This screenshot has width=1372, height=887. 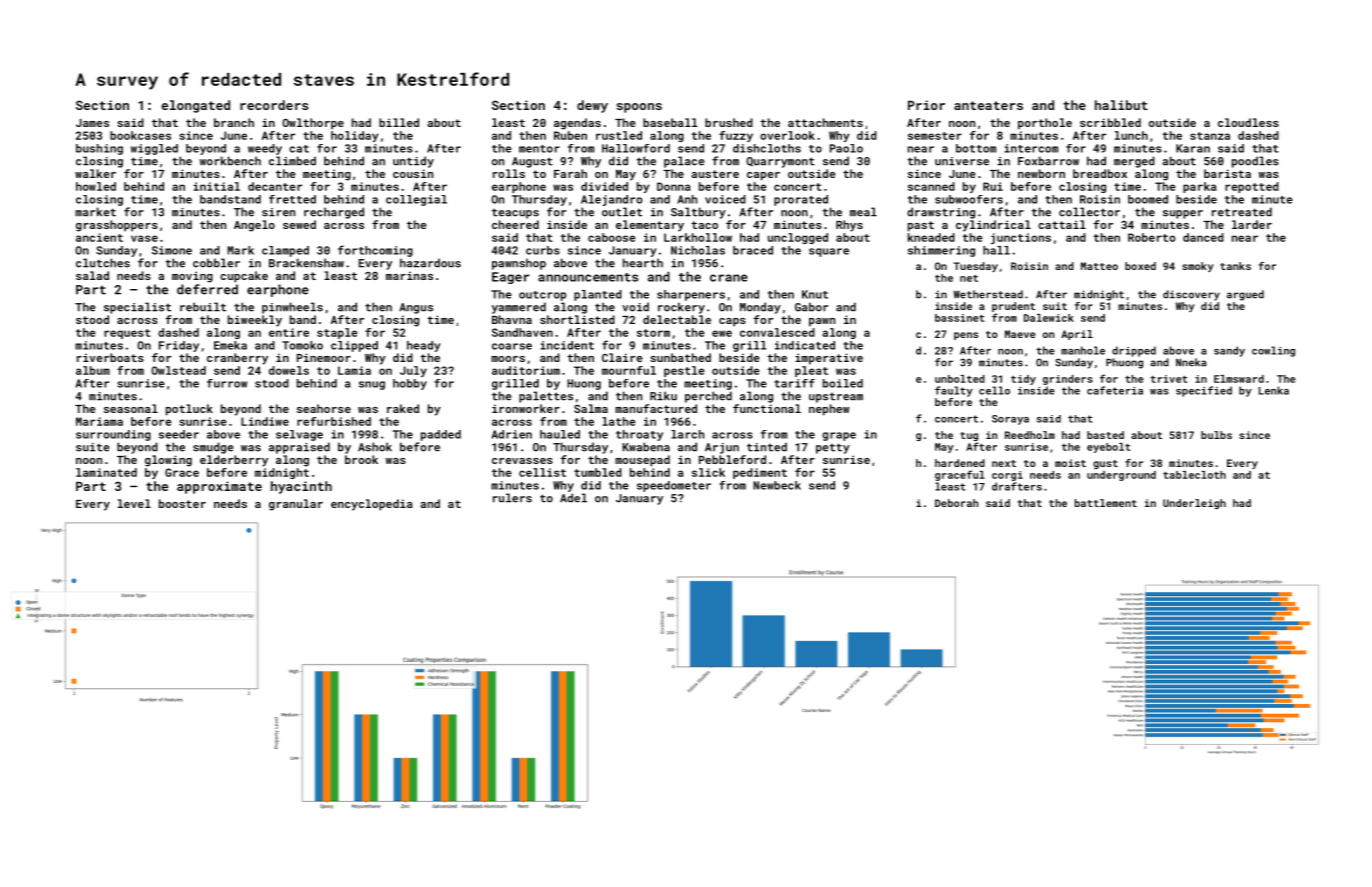 I want to click on manhole, so click(x=1083, y=350).
